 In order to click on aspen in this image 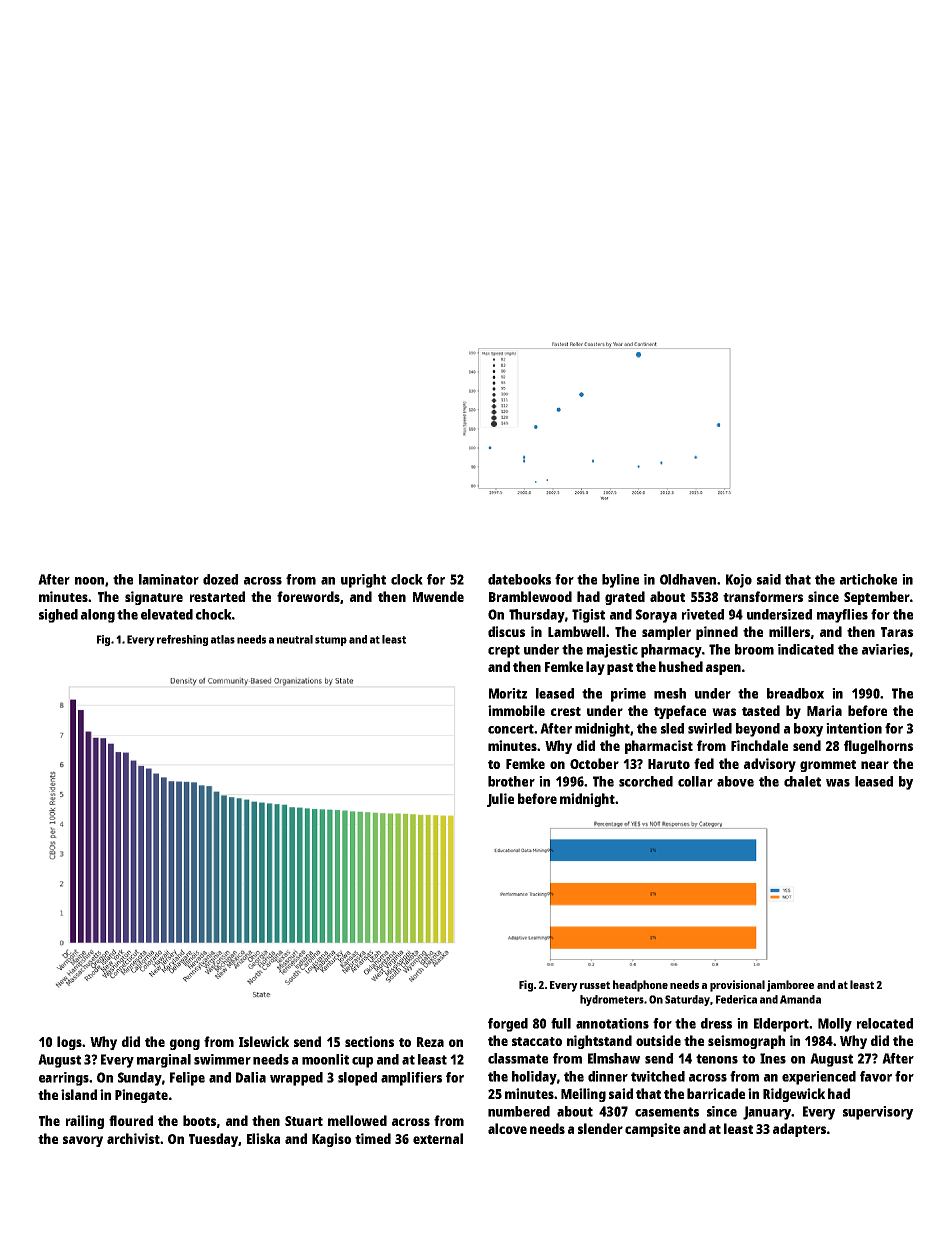, I will do `click(723, 669)`.
